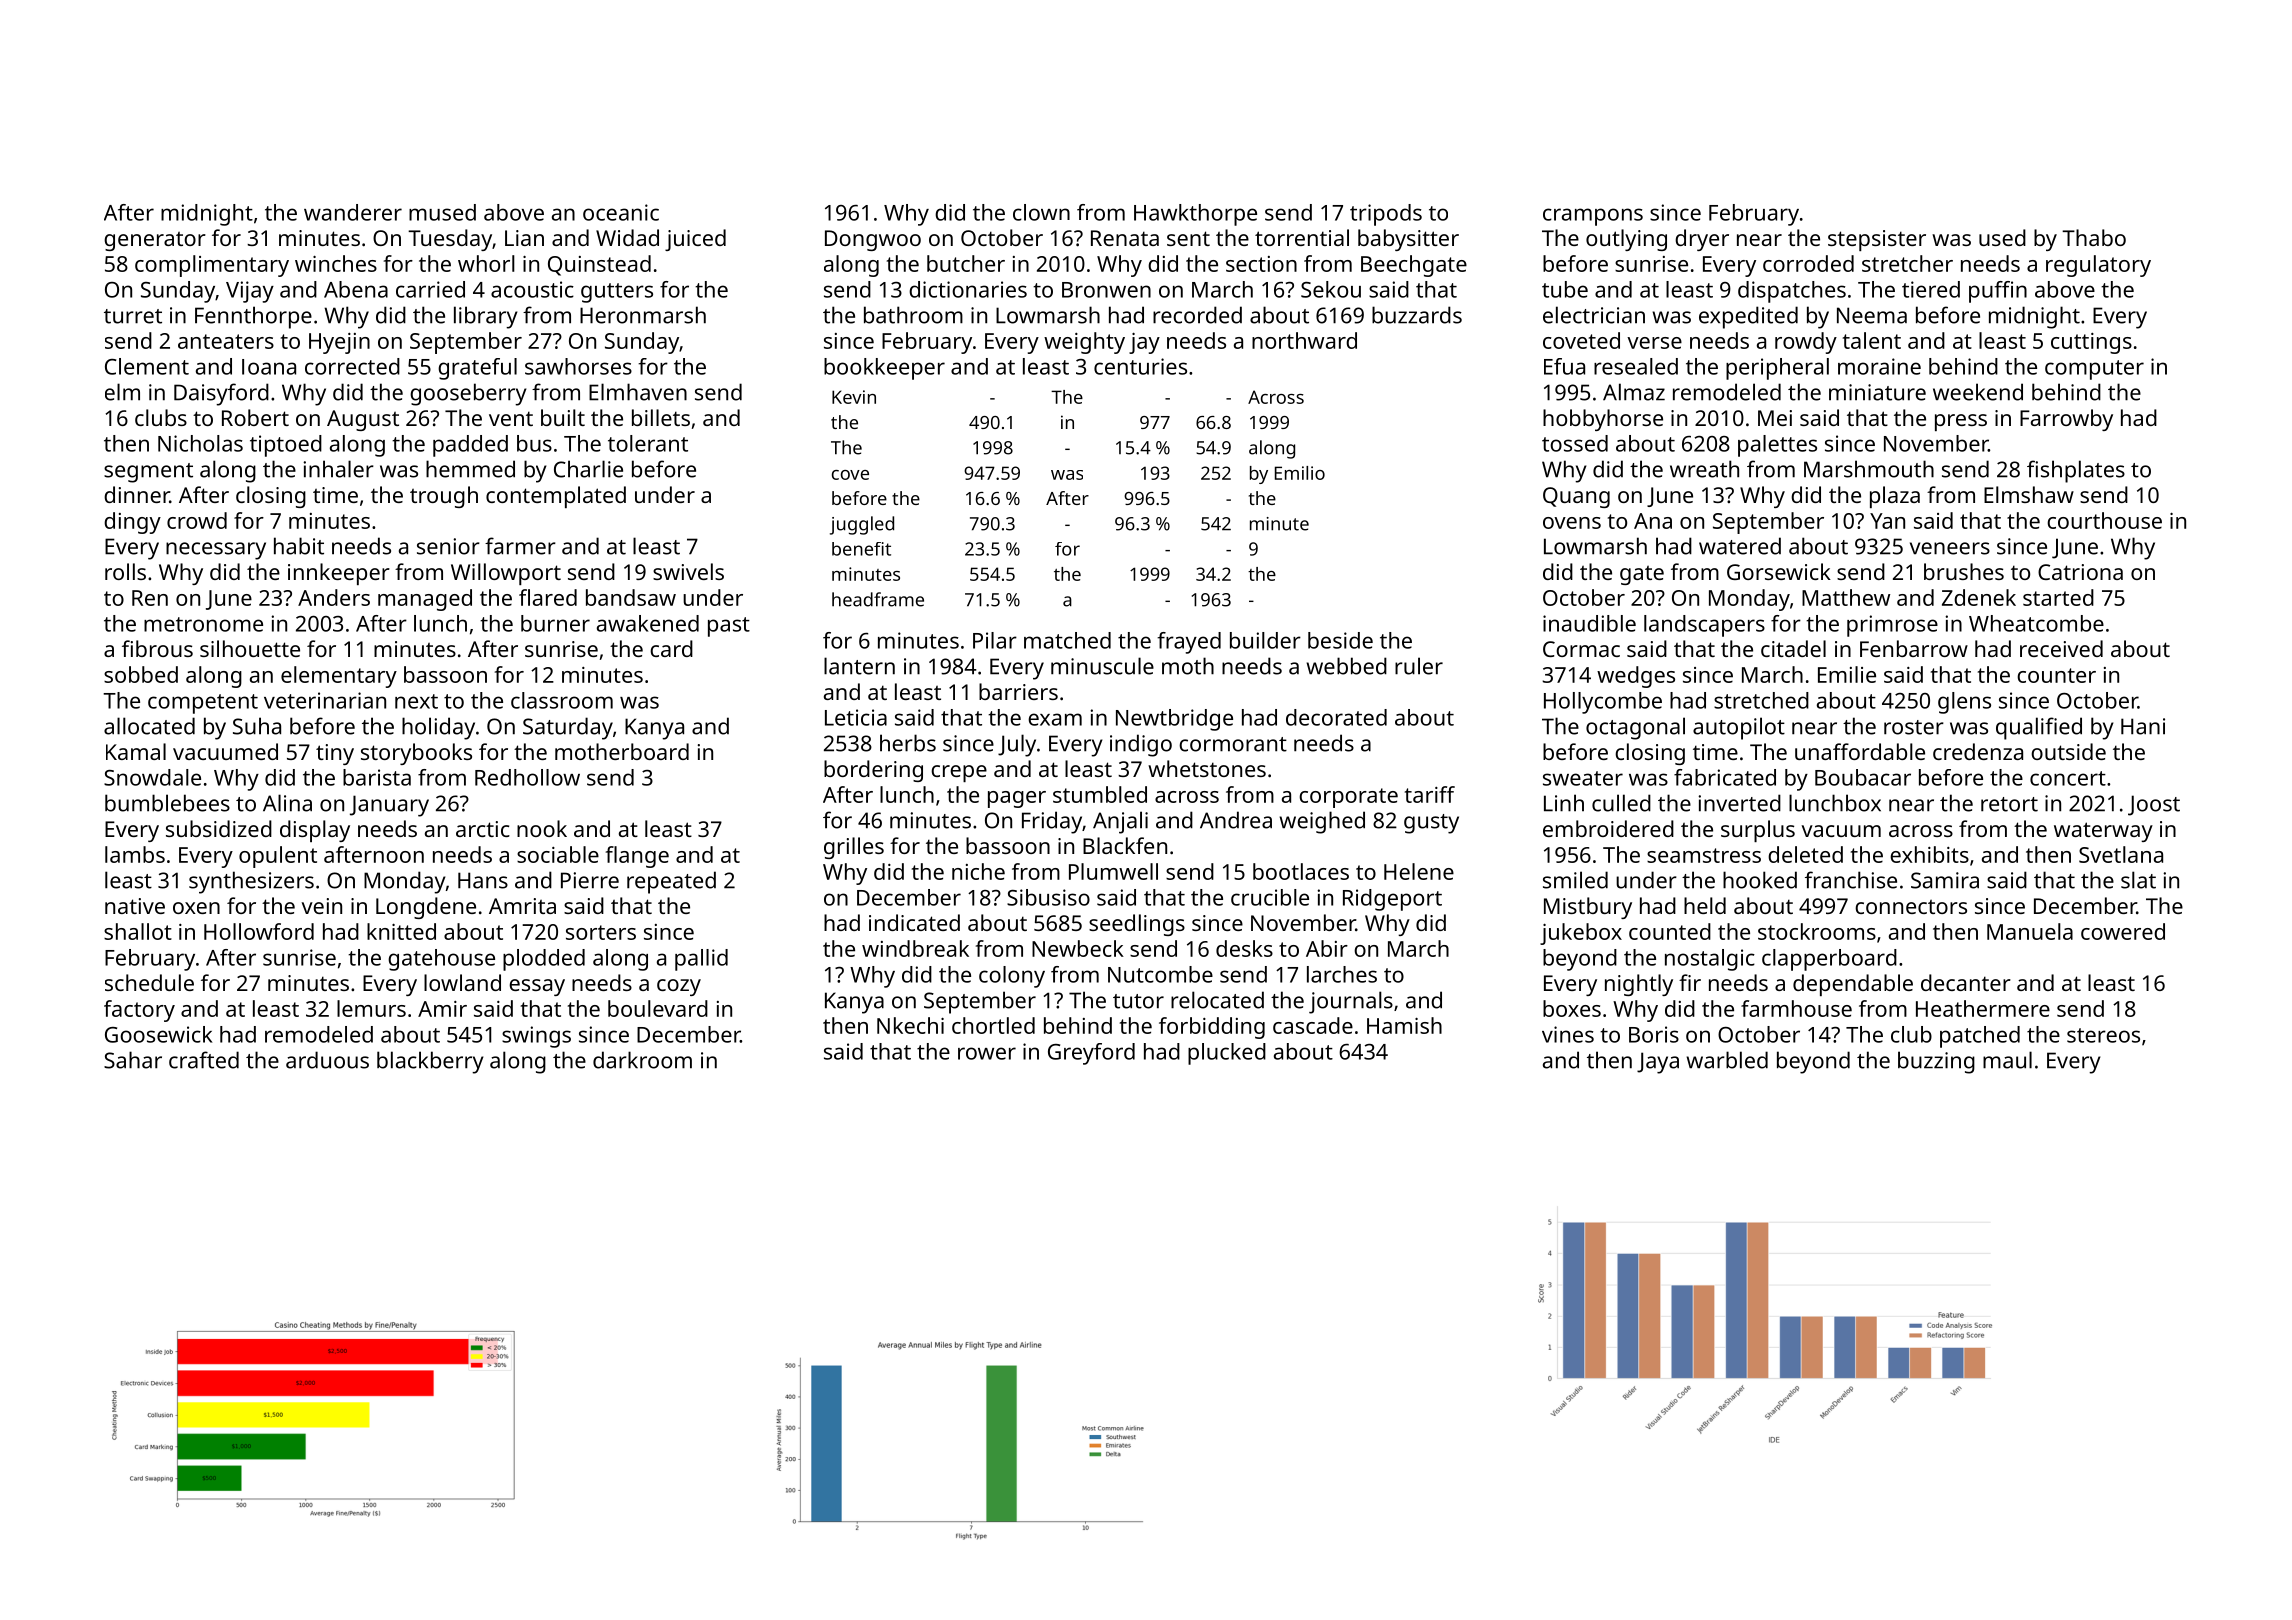 This document has width=2292, height=1620. I want to click on clown, so click(1041, 212).
